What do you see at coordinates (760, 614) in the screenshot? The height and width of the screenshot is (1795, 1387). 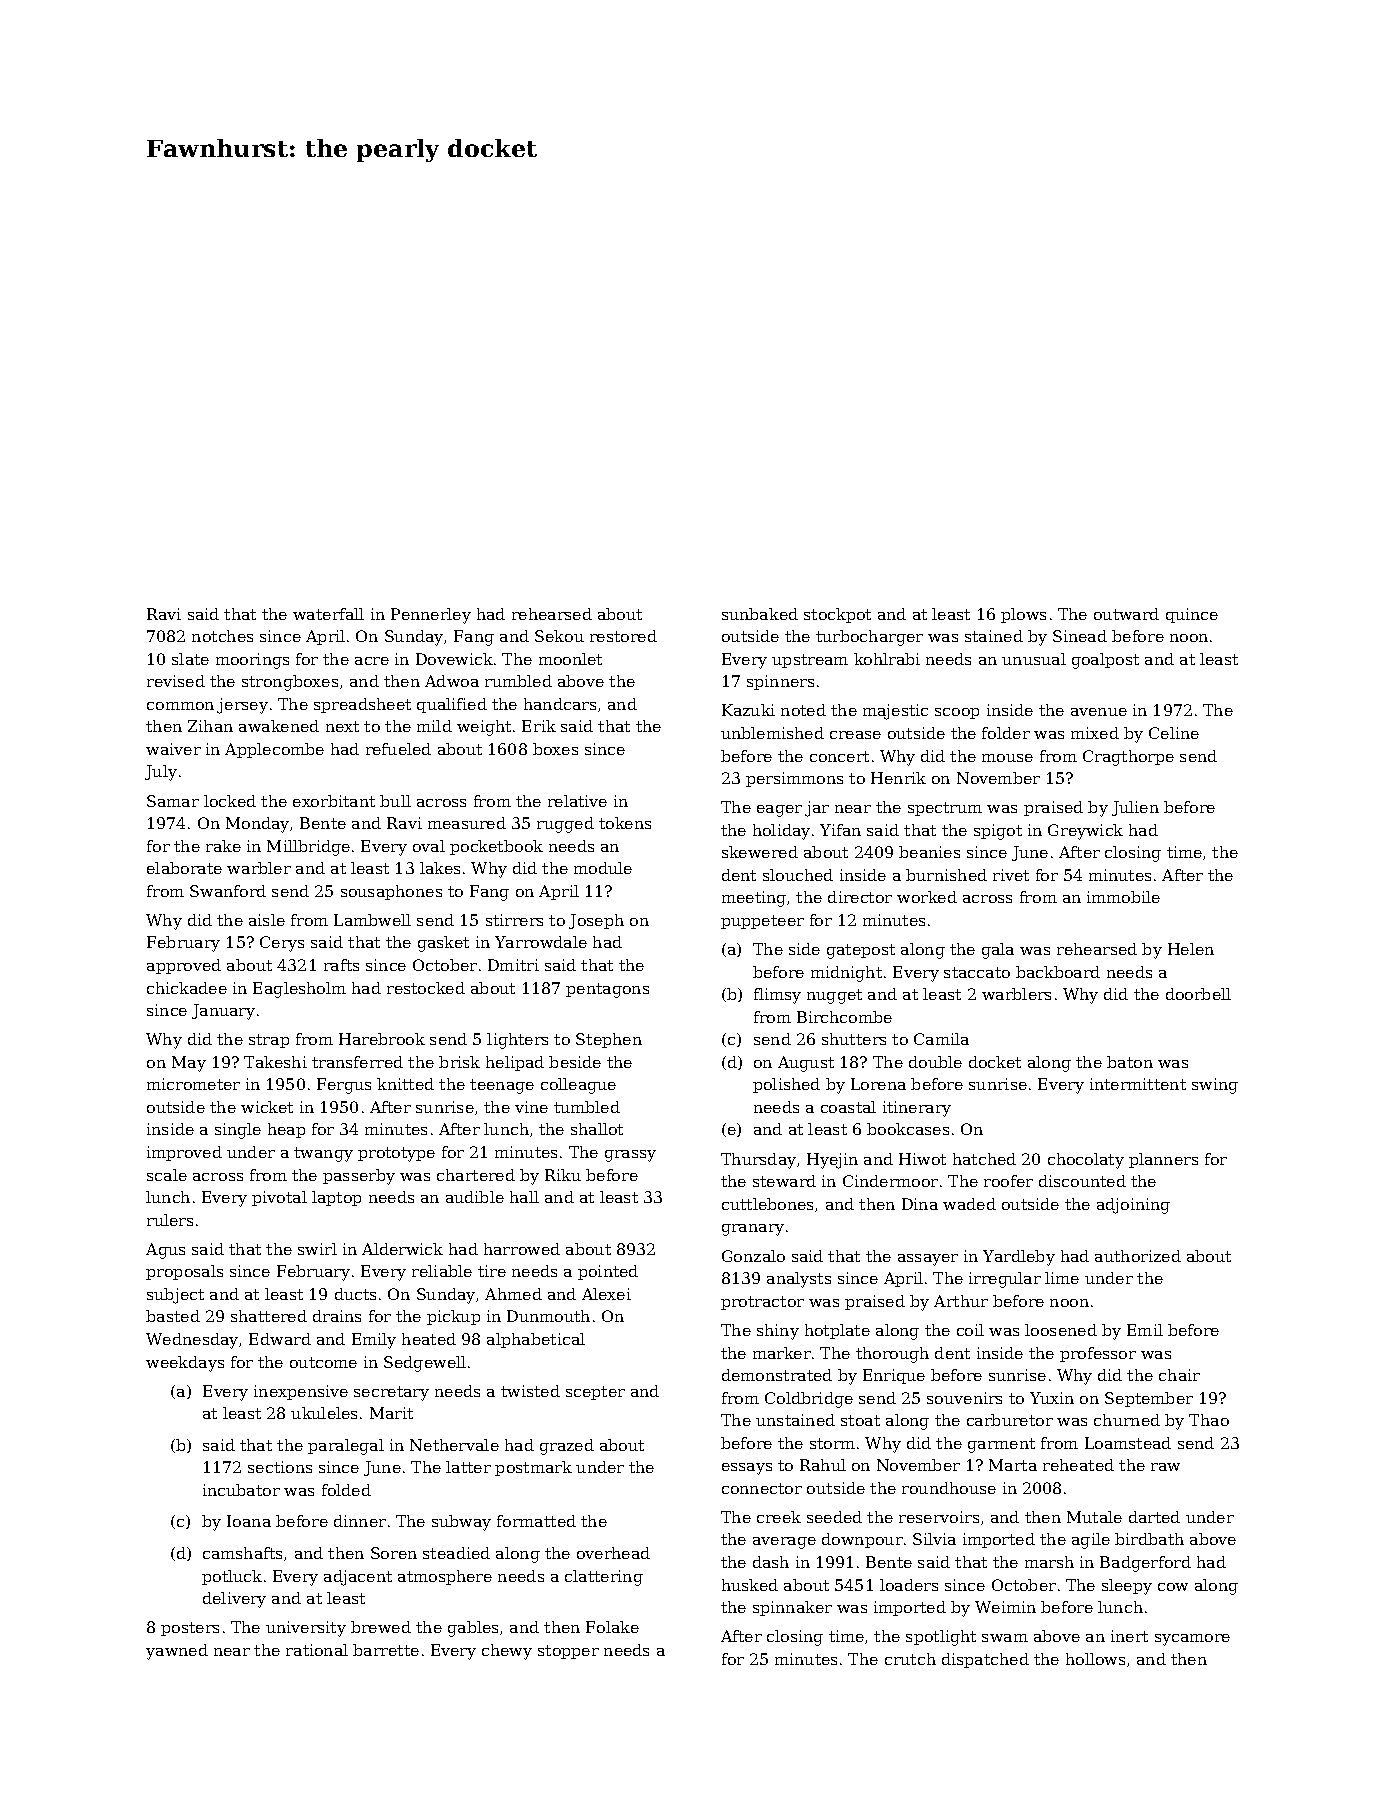 I see `sunbaked` at bounding box center [760, 614].
